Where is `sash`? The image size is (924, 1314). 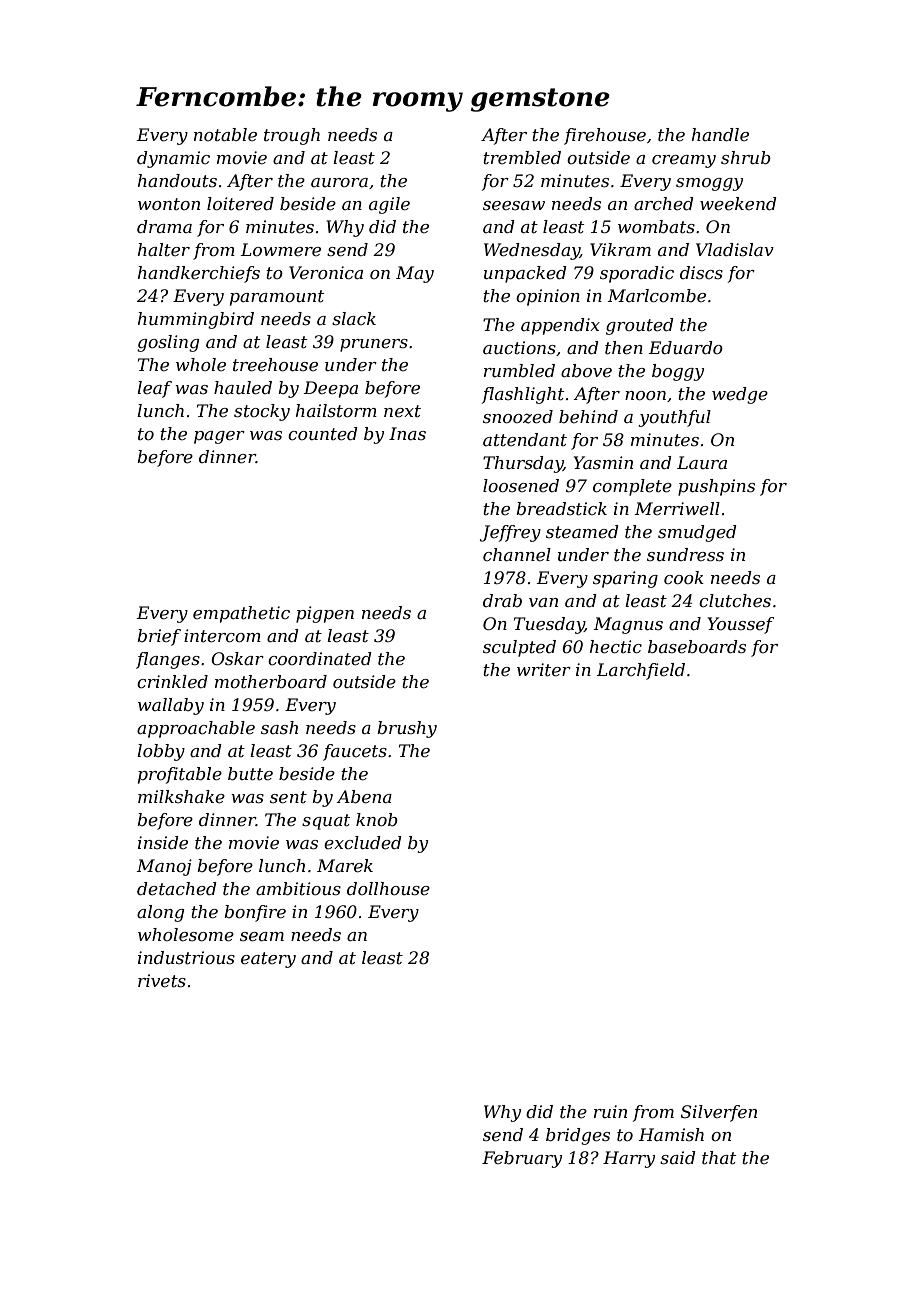 sash is located at coordinates (279, 727).
